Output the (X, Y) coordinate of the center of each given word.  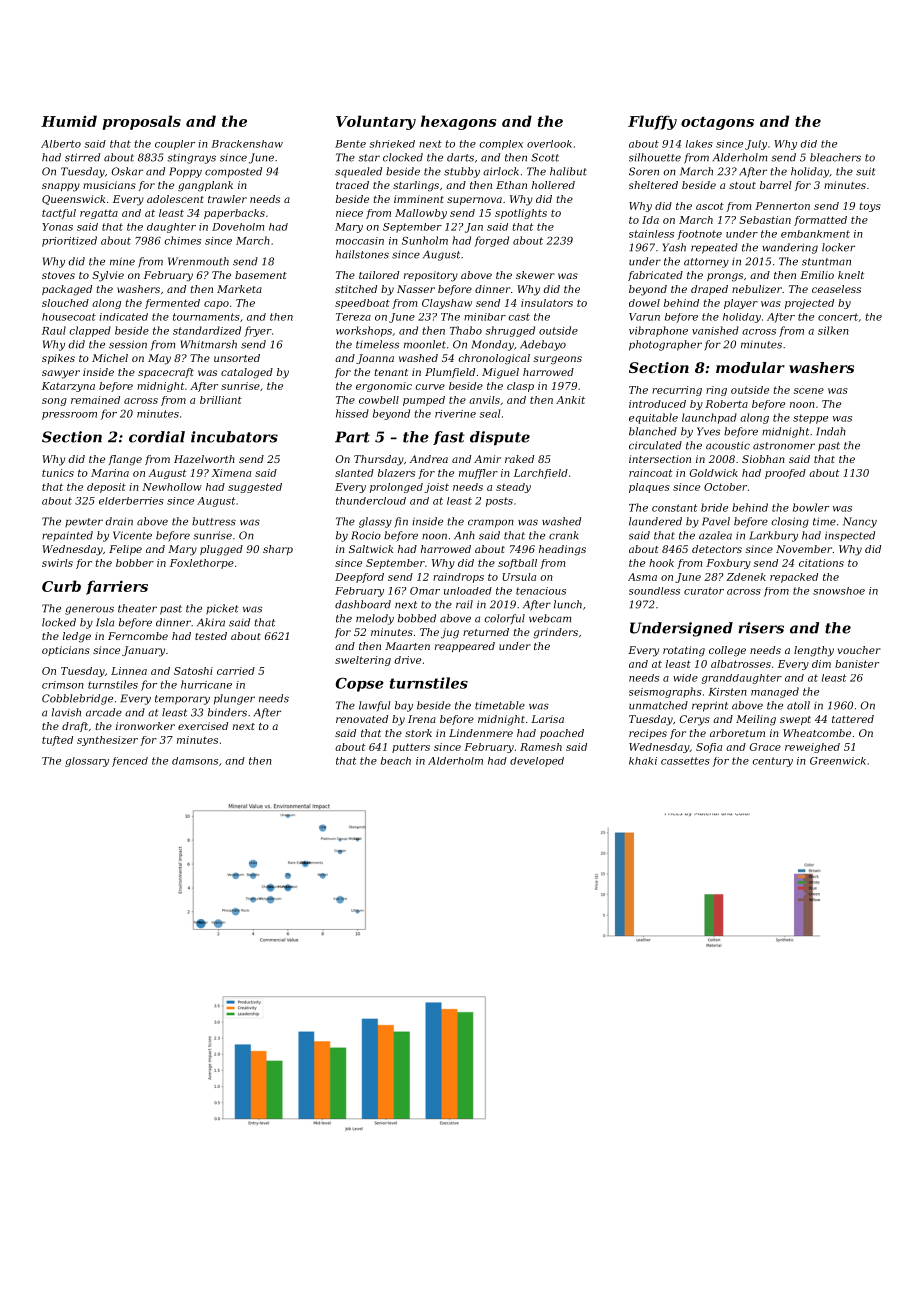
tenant (391, 372)
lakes (699, 144)
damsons (195, 761)
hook (661, 563)
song (54, 402)
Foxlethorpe (202, 564)
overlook (549, 144)
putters (411, 748)
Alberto (61, 144)
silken (833, 330)
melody (375, 619)
